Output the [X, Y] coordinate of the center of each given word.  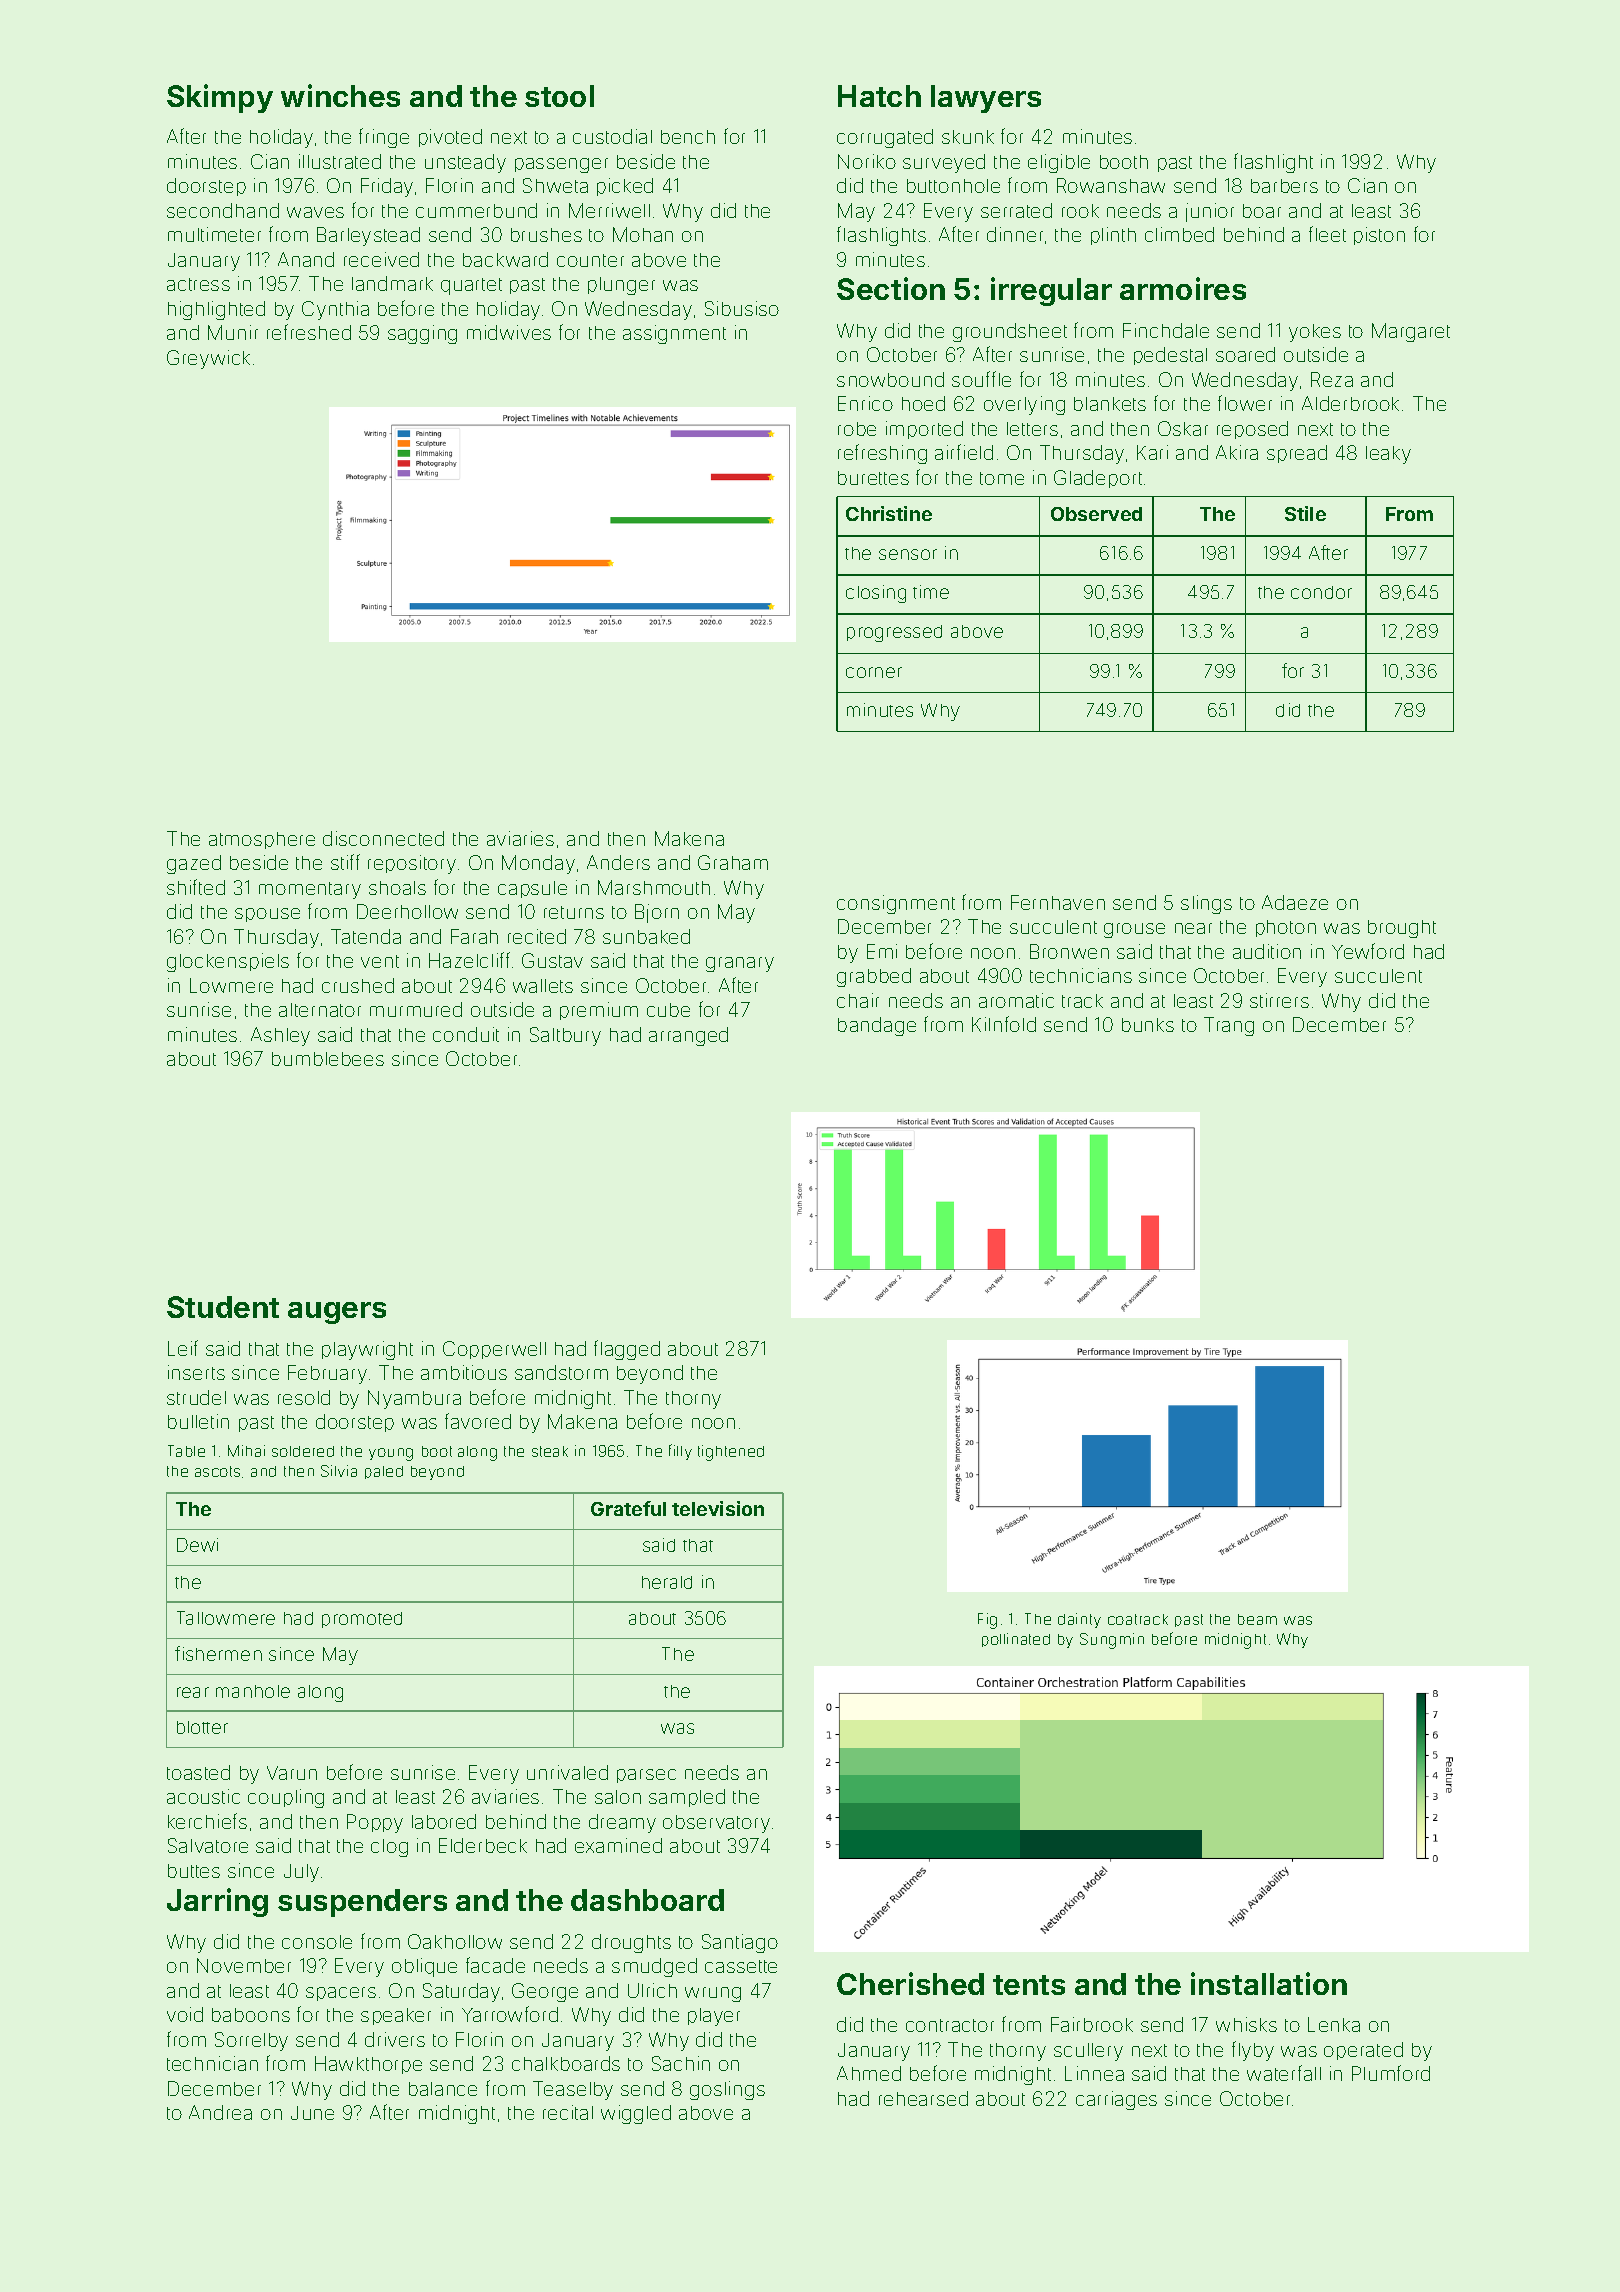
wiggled [636, 2114]
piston [1379, 236]
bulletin [198, 1421]
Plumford [1391, 2073]
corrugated [885, 138]
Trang [1229, 1026]
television [718, 1508]
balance [443, 2089]
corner [874, 672]
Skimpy [220, 98]
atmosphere [262, 840]
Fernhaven [1058, 902]
